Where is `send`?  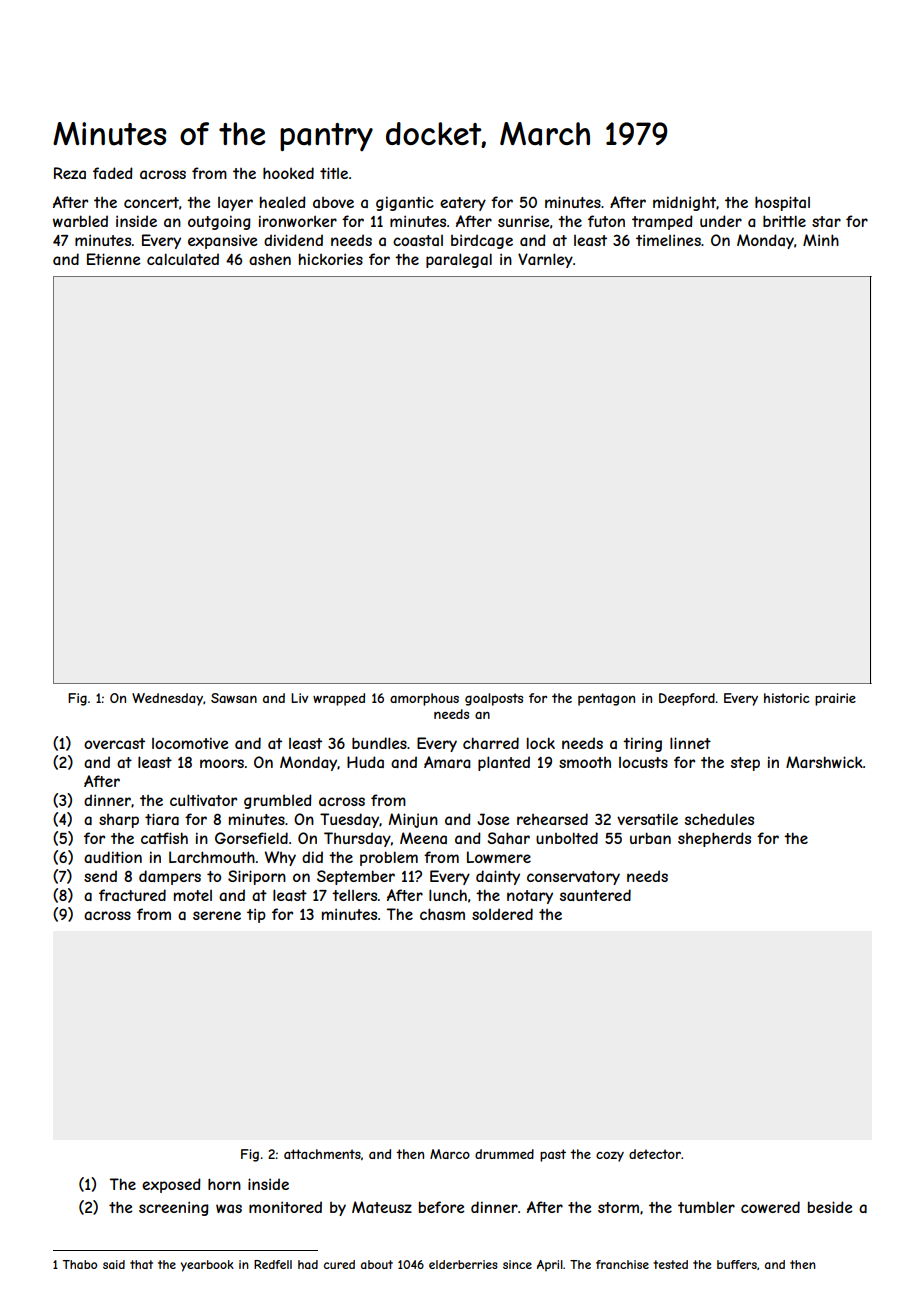 send is located at coordinates (100, 876).
